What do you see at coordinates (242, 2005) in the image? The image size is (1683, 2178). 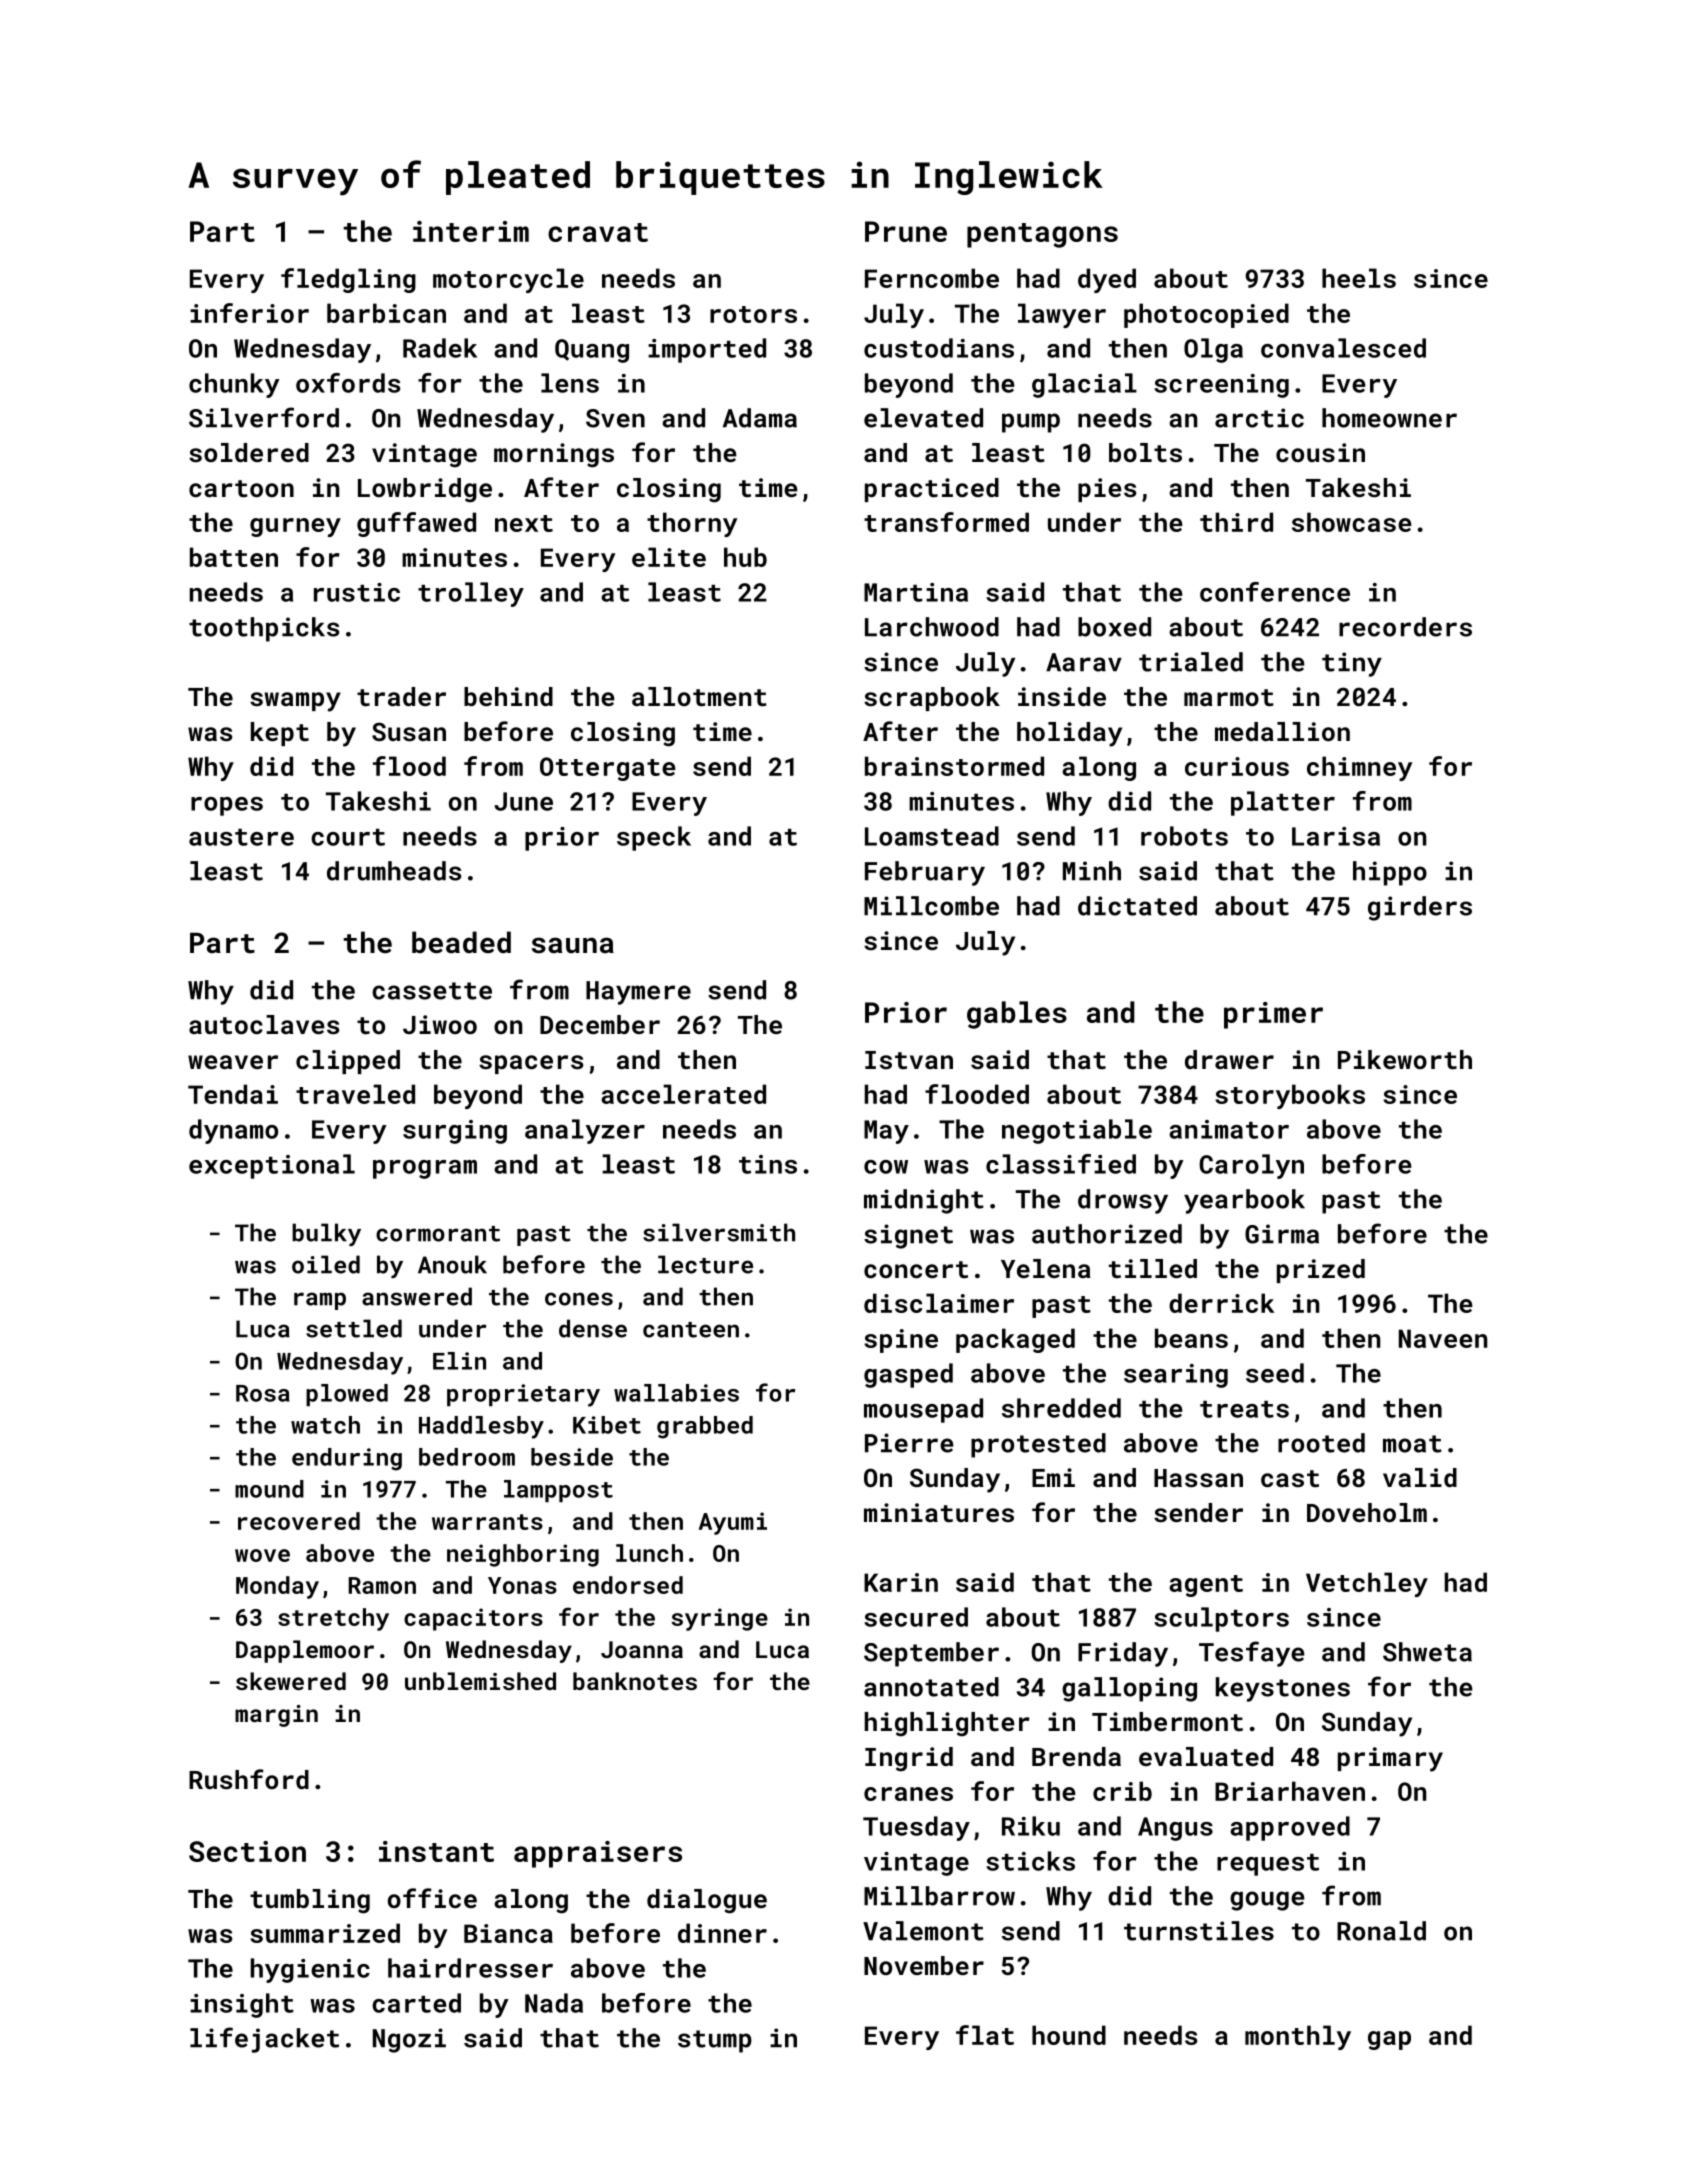 I see `insight` at bounding box center [242, 2005].
